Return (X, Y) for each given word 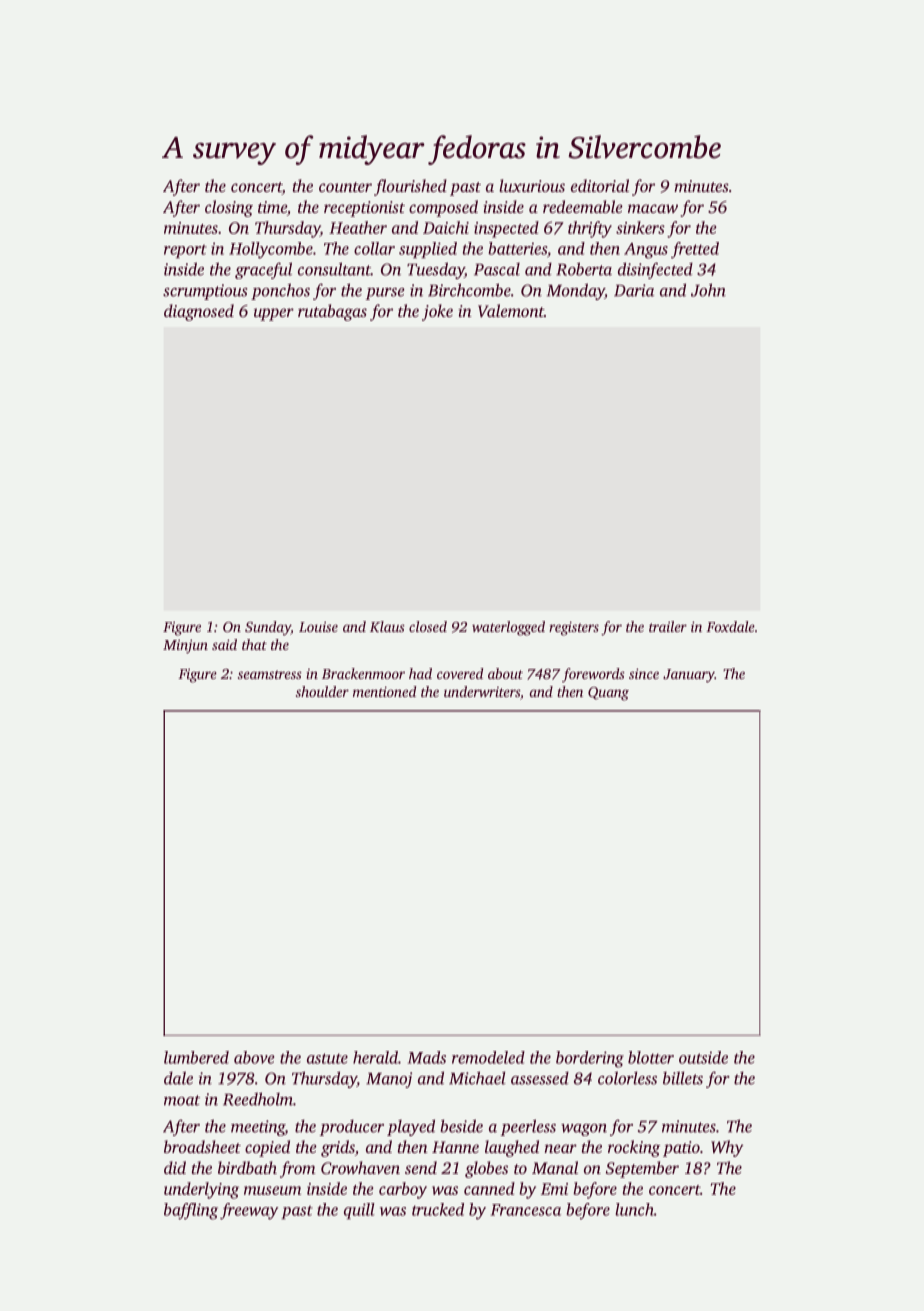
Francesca (525, 1210)
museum (272, 1190)
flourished (410, 187)
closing (229, 208)
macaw (653, 208)
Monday (576, 291)
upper (274, 314)
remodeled (488, 1057)
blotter (651, 1057)
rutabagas (332, 312)
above (254, 1057)
